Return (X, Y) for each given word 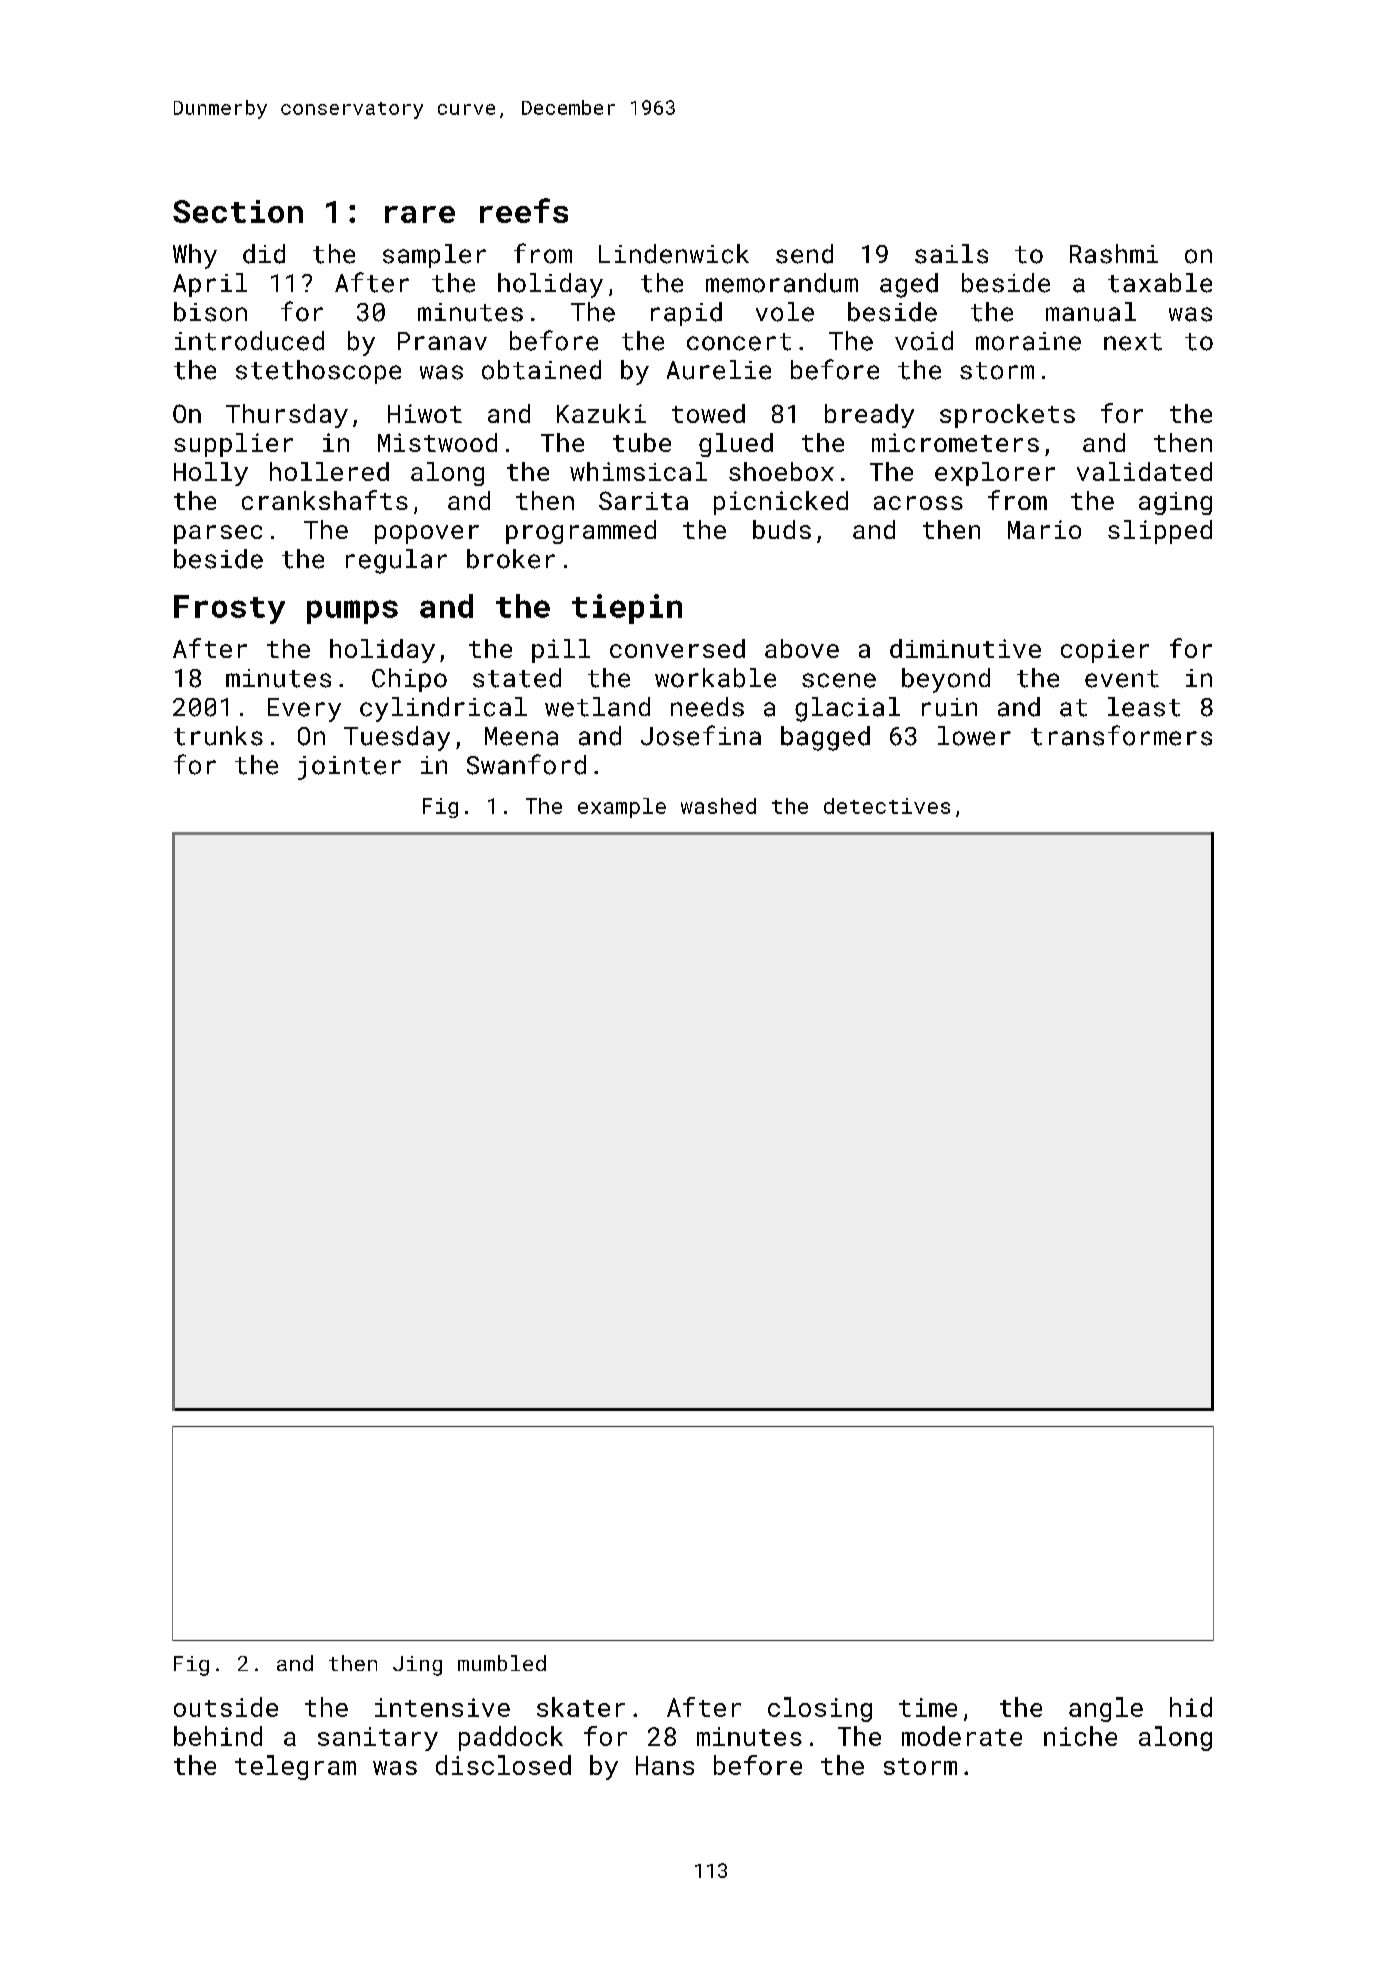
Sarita (643, 500)
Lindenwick (674, 254)
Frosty (229, 609)
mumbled (502, 1663)
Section (238, 211)
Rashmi (1114, 254)
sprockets (1007, 416)
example (622, 808)
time (928, 1707)
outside (226, 1707)
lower (974, 736)
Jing (417, 1666)
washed (718, 806)
